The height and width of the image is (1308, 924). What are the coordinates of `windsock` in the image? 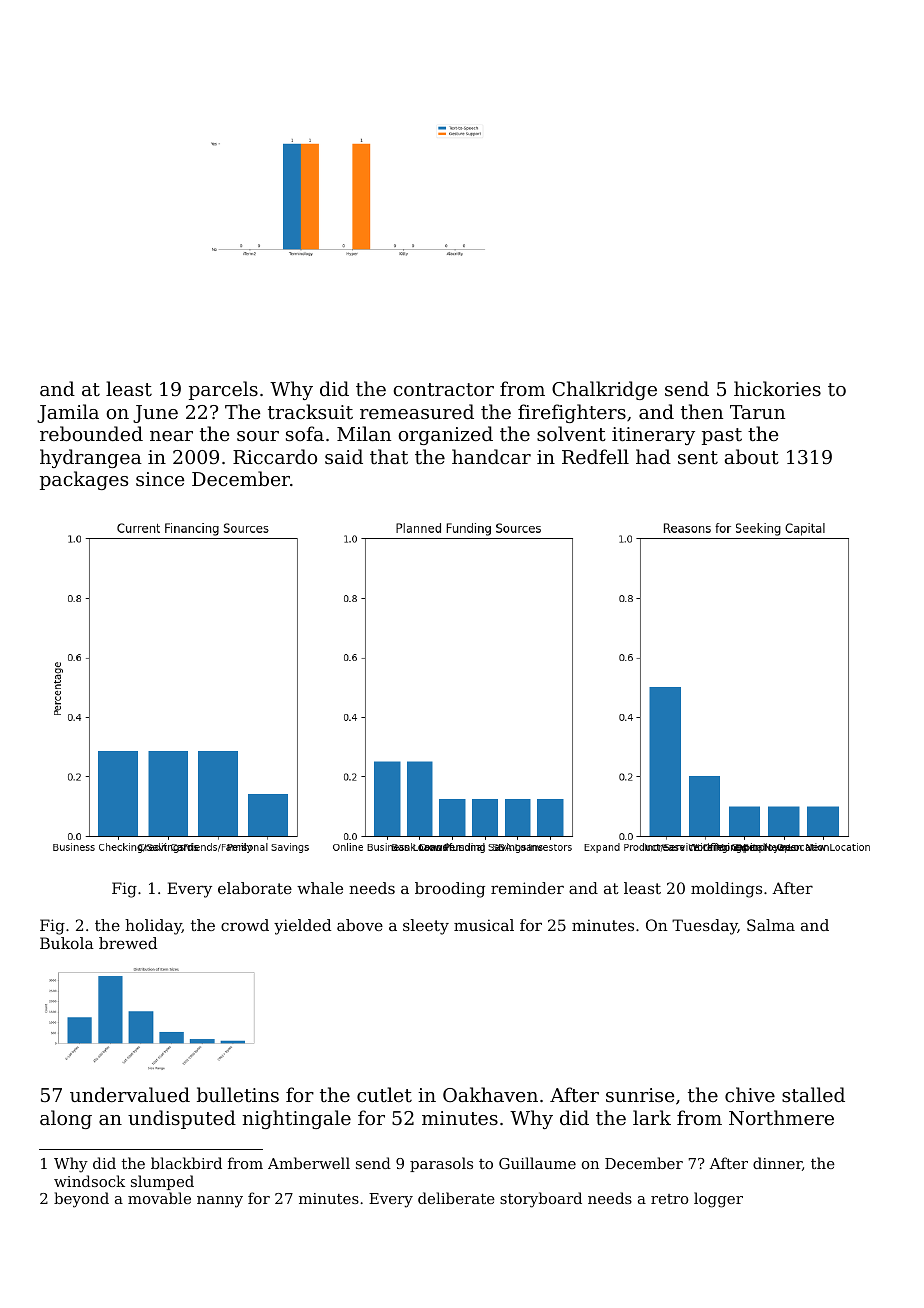 It's located at (89, 1181).
